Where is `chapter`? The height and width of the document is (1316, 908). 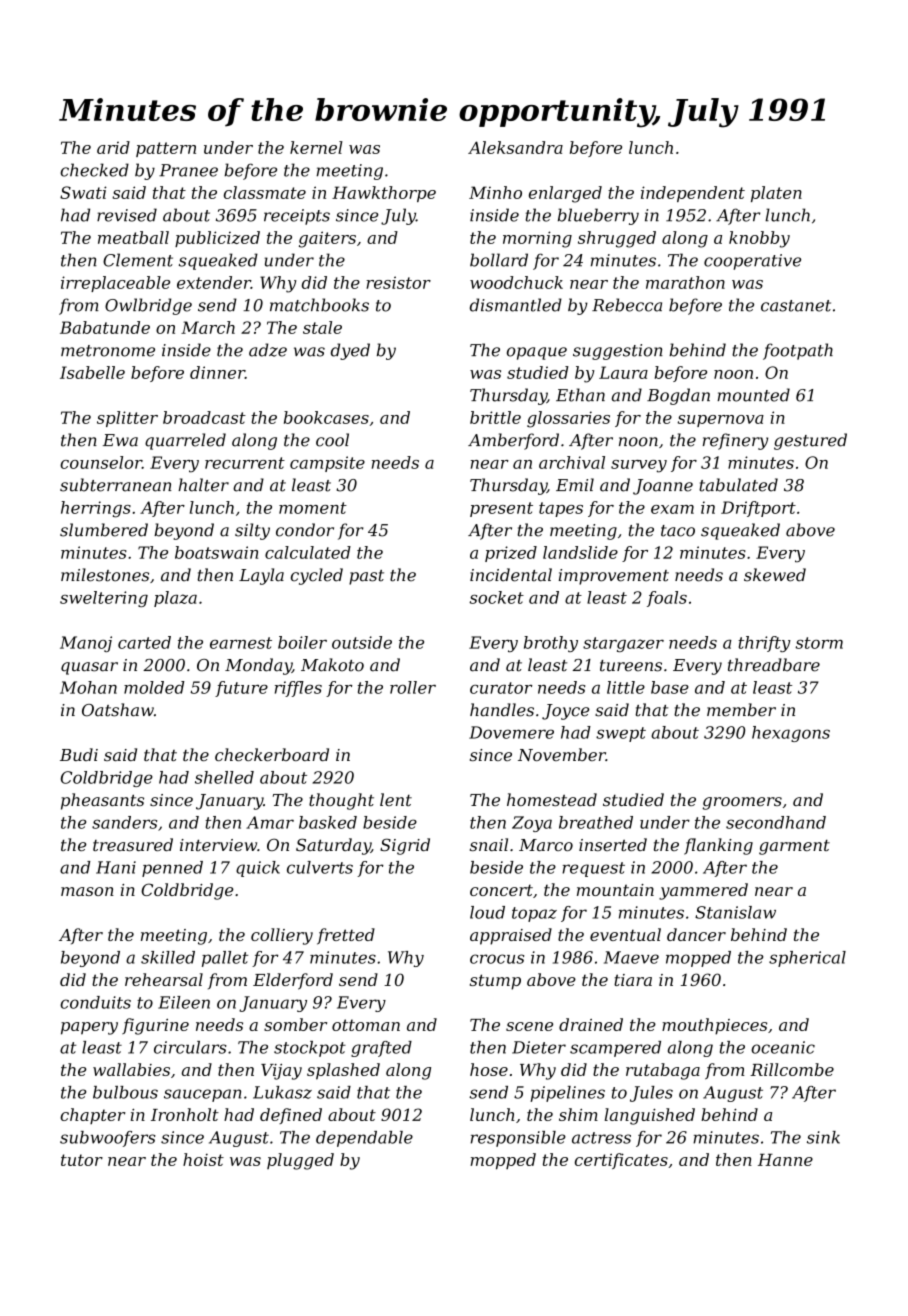
chapter is located at coordinates (93, 1116).
